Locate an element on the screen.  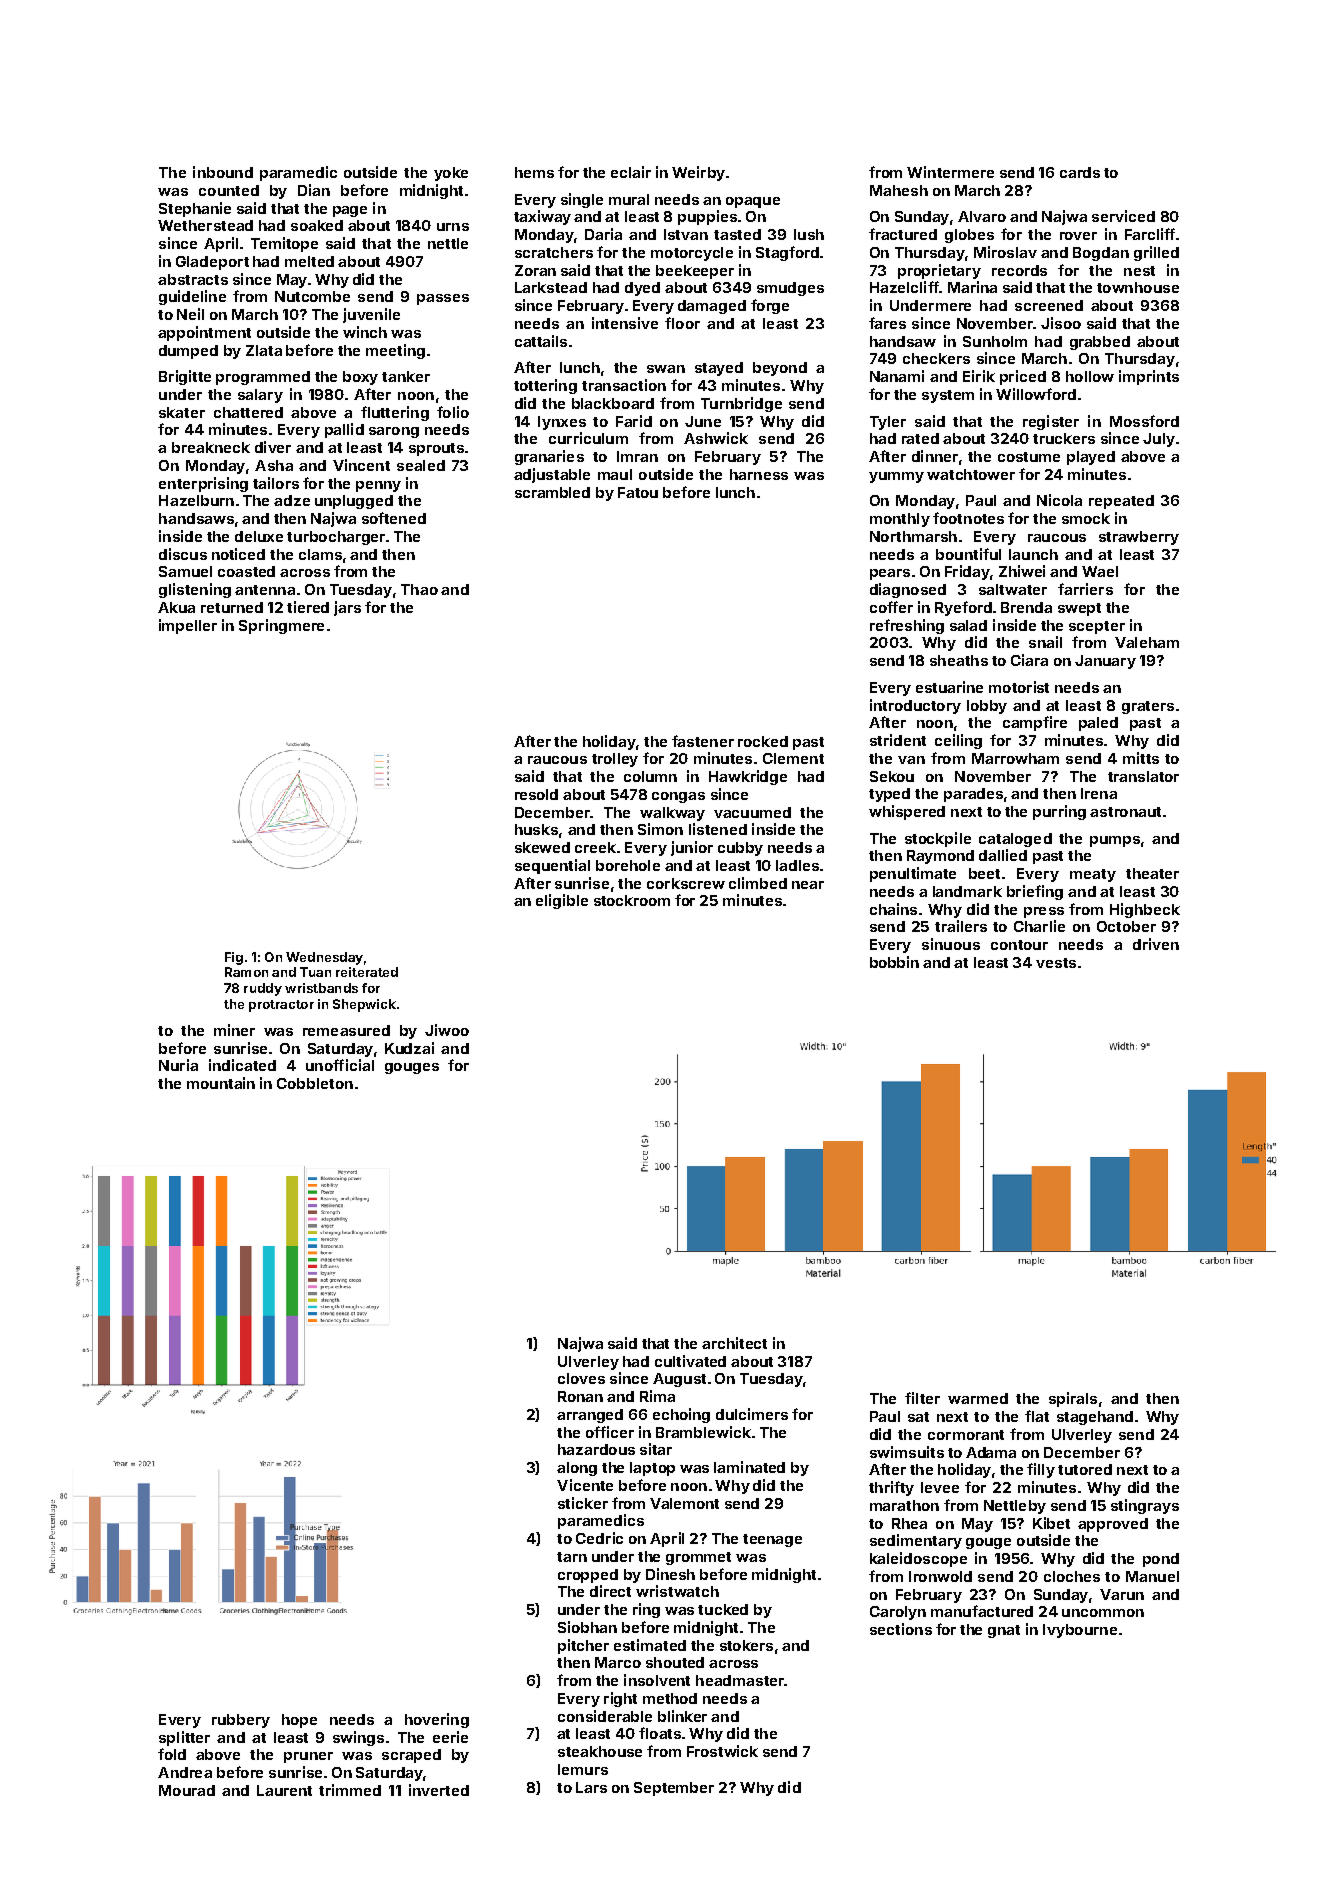
climbed is located at coordinates (758, 883).
